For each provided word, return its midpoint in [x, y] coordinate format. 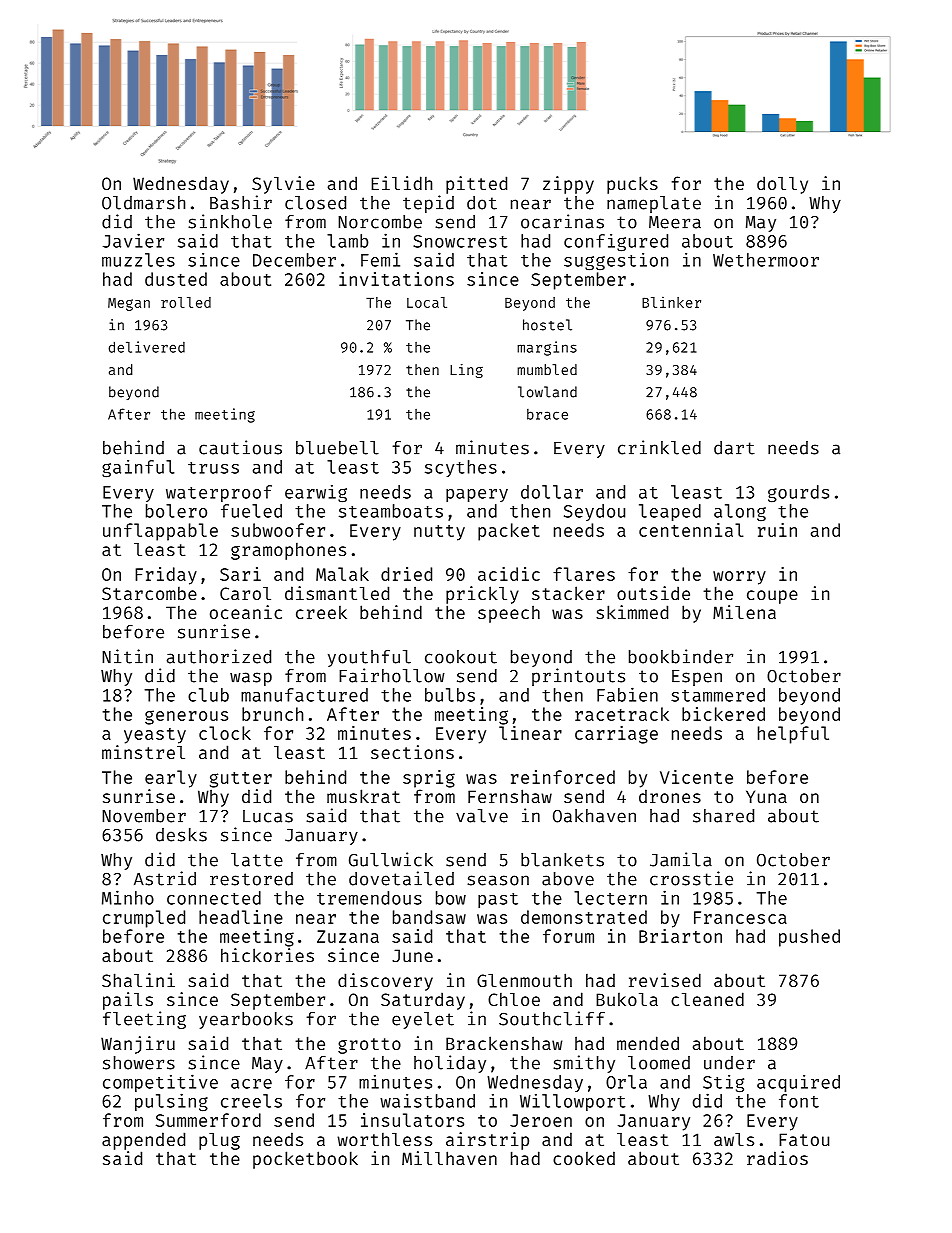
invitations [396, 279]
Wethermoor [766, 260]
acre [251, 1084]
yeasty [155, 736]
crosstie [691, 878]
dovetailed [401, 878]
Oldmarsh [143, 203]
